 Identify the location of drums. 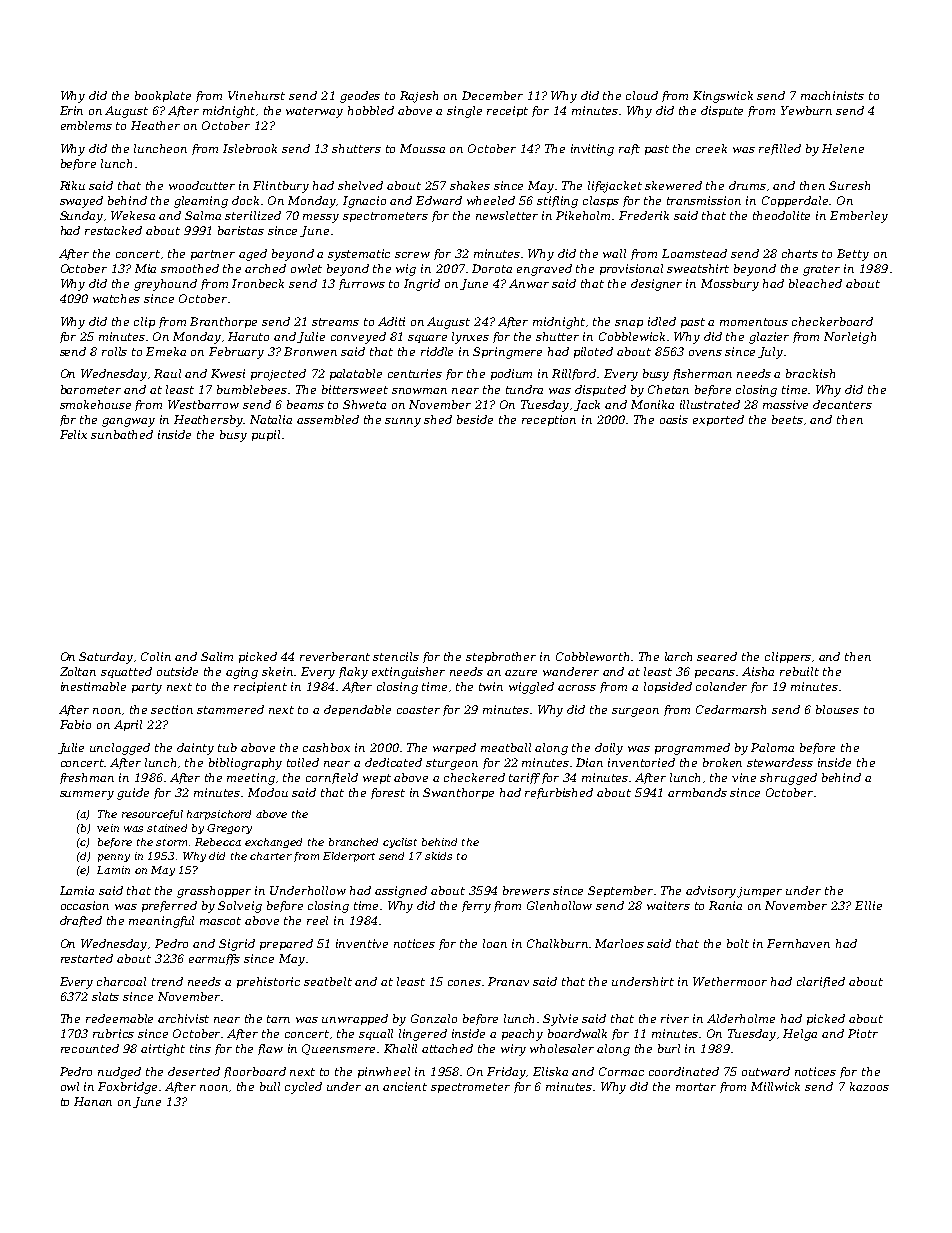
(747, 185).
